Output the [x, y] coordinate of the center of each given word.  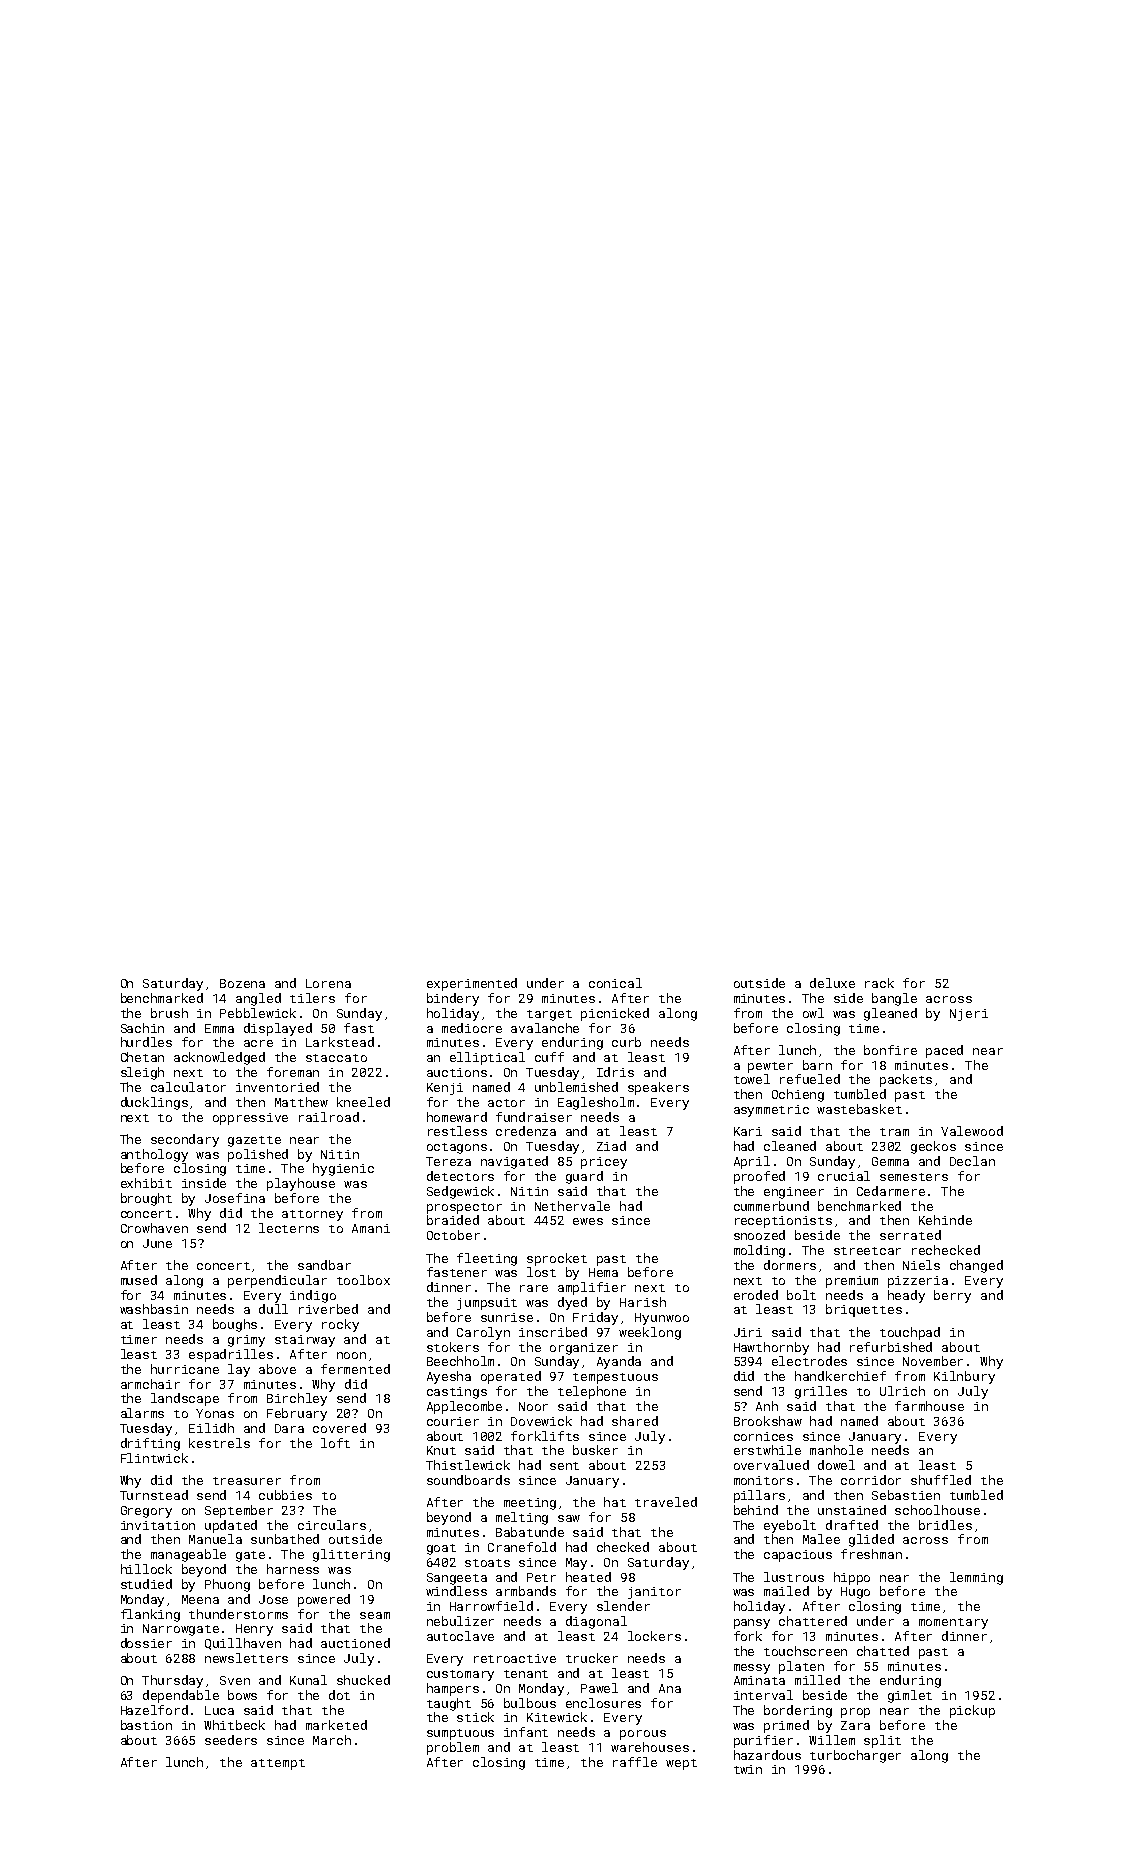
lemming [976, 1578]
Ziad [611, 1146]
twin [748, 1769]
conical [615, 983]
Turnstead [154, 1495]
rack [879, 983]
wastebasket [859, 1109]
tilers [312, 998]
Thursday [172, 1681]
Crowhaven [154, 1228]
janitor [654, 1593]
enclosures [603, 1703]
